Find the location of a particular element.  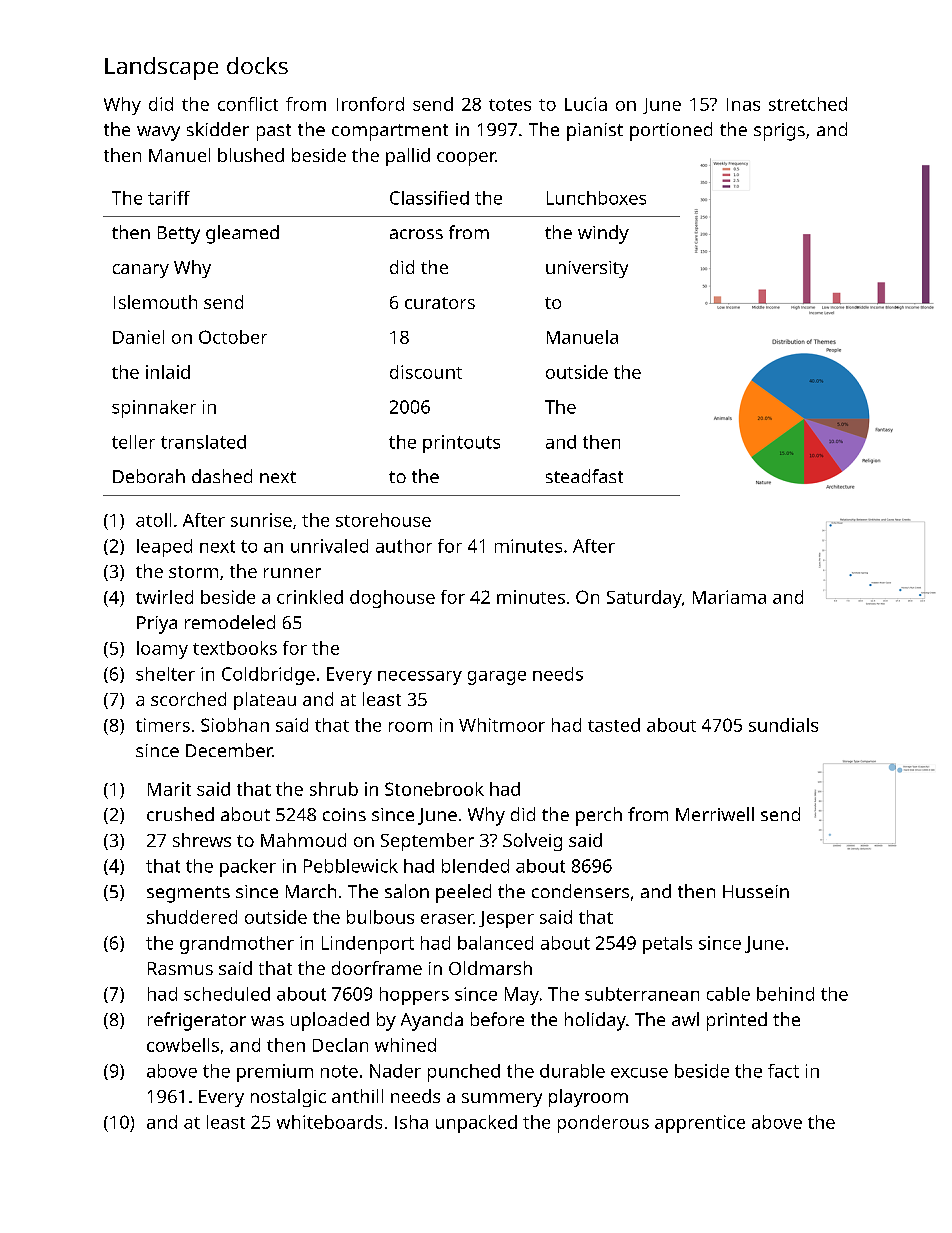

subterranean is located at coordinates (642, 994).
